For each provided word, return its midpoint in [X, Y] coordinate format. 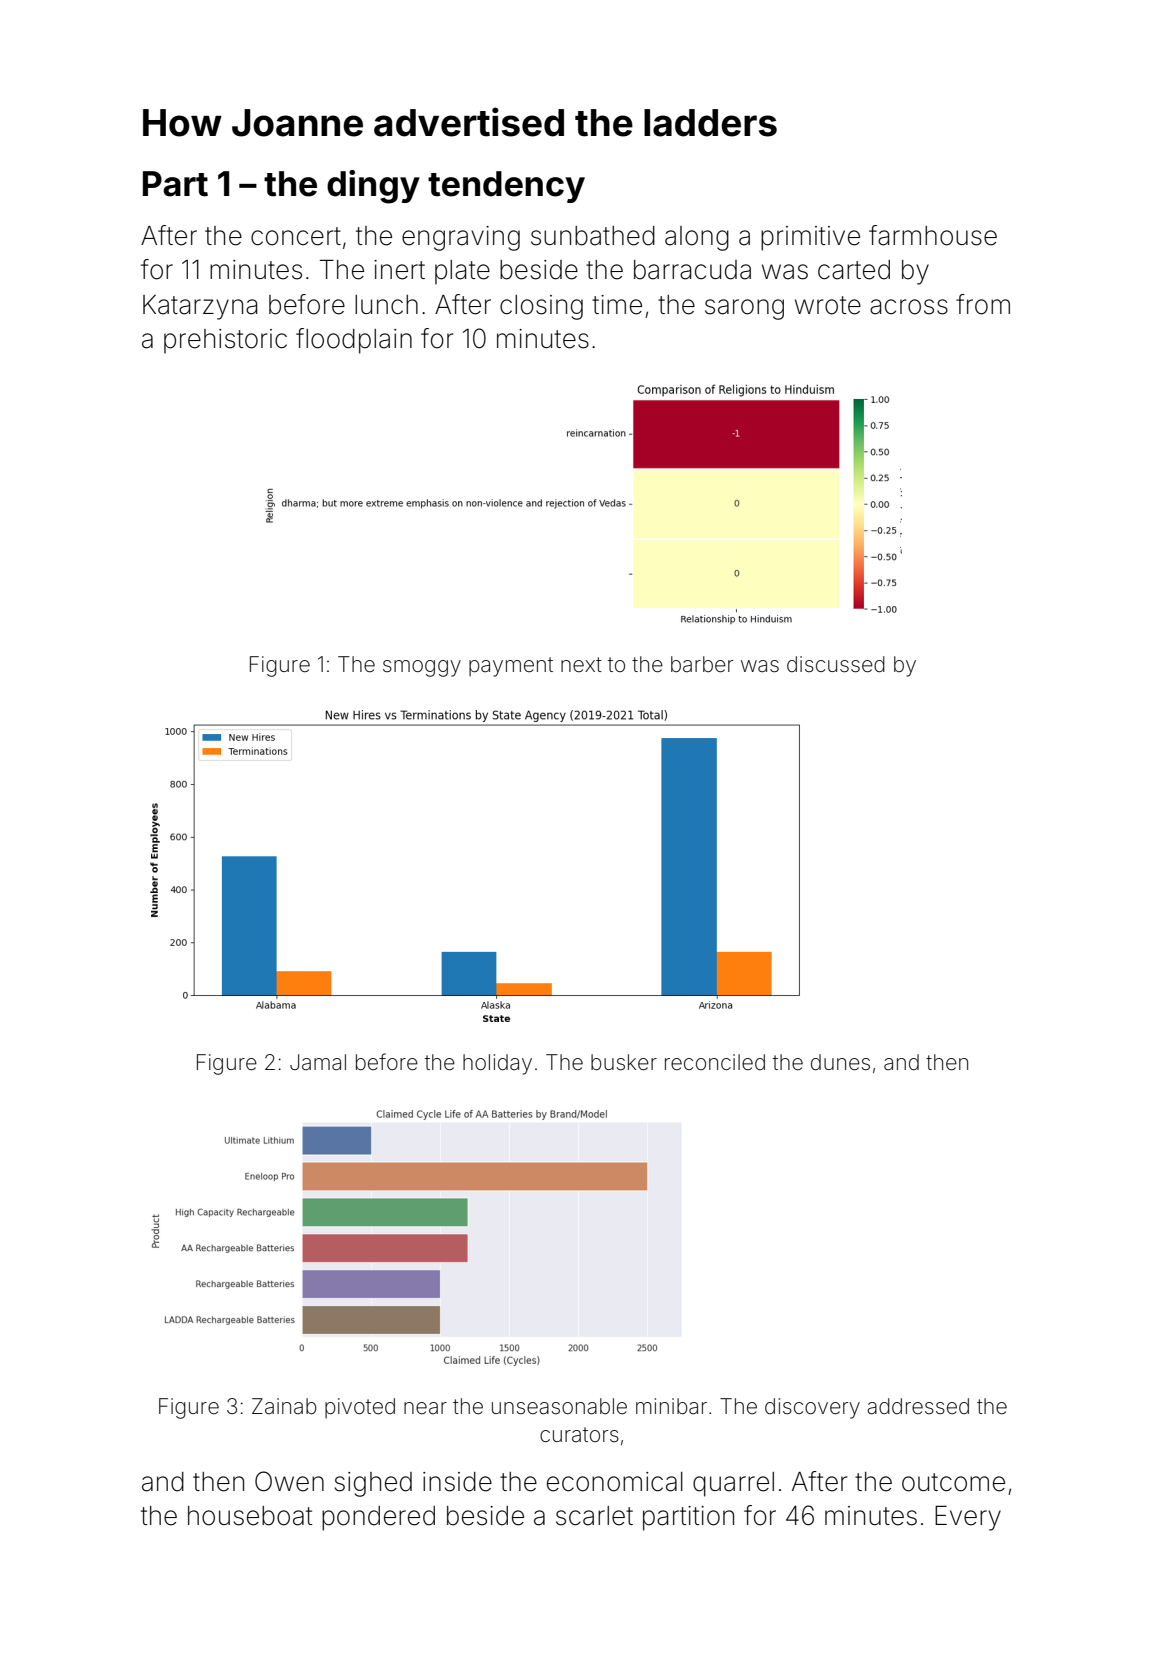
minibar [671, 1406]
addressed [918, 1406]
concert [296, 236]
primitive [810, 238]
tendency [506, 187]
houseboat [250, 1516]
